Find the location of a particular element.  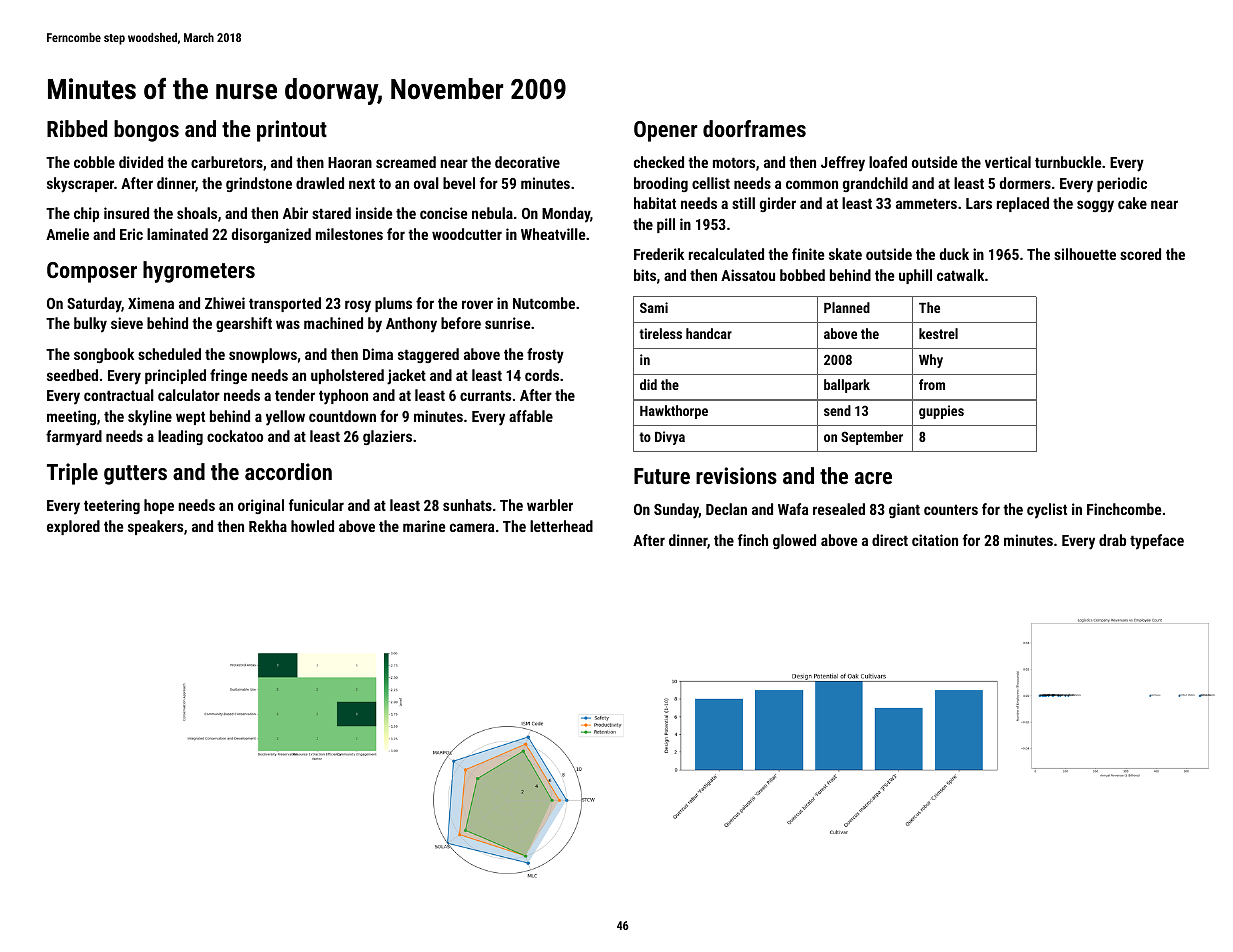

doorframes is located at coordinates (754, 128).
